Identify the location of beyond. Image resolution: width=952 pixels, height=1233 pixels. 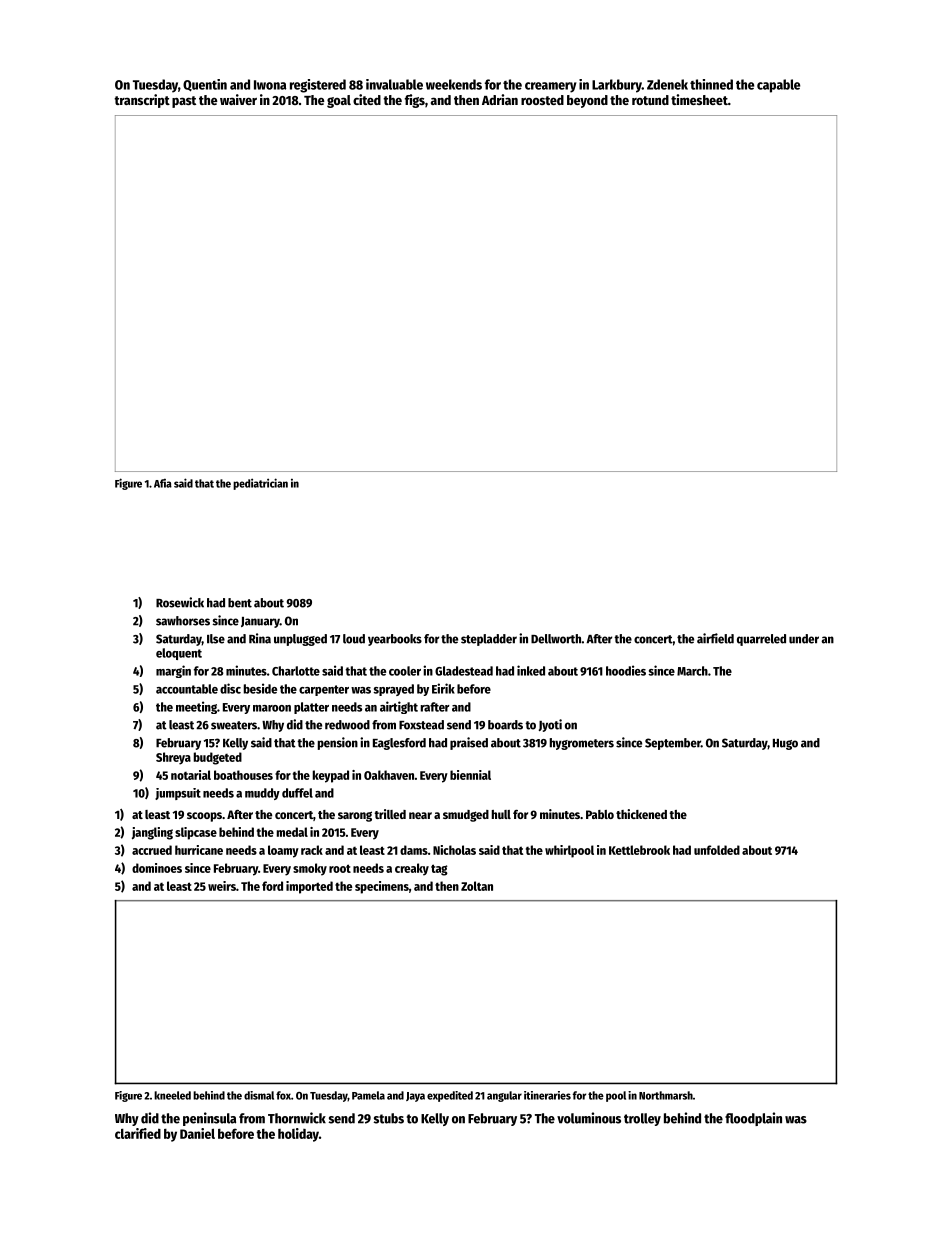
(587, 101).
